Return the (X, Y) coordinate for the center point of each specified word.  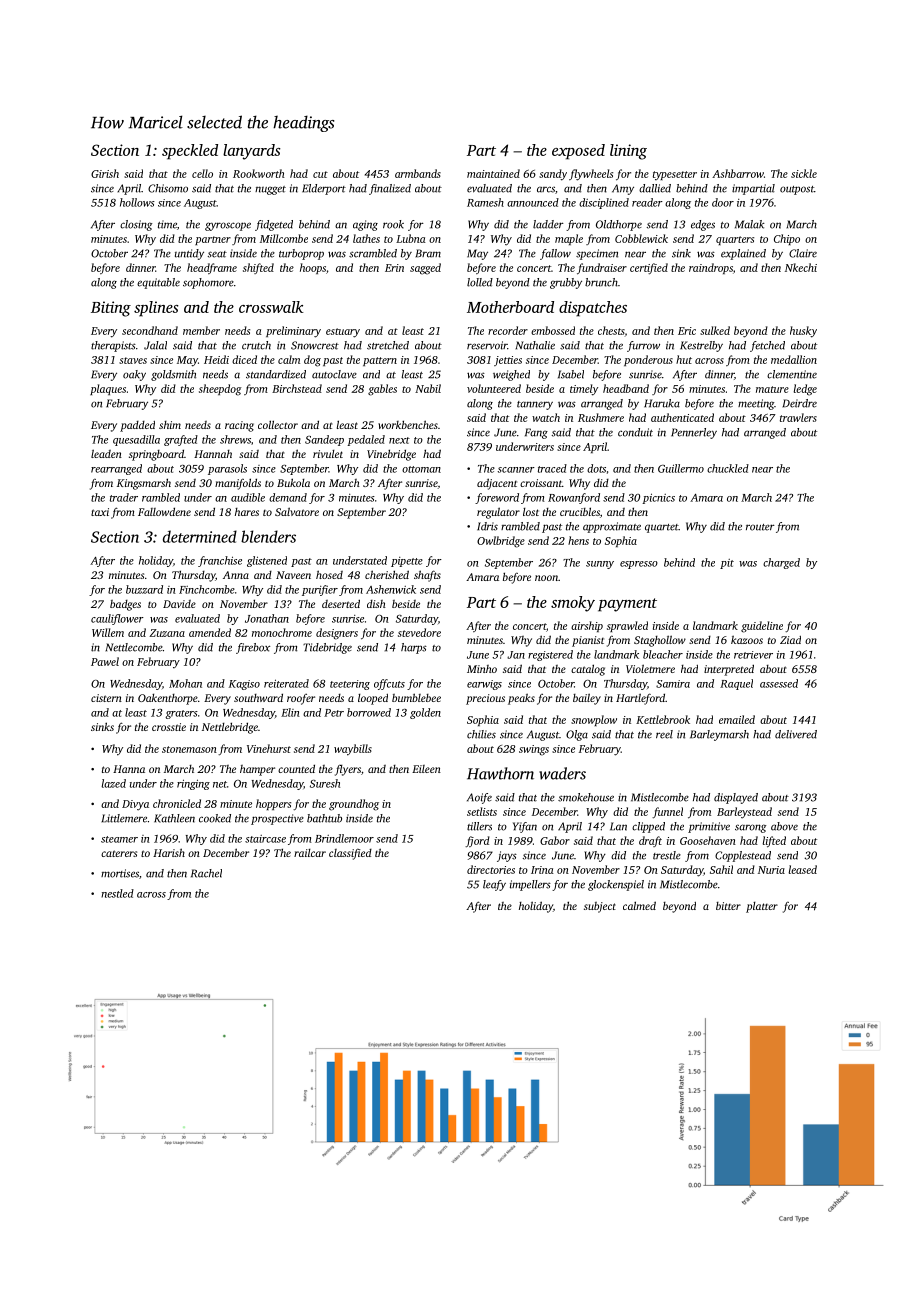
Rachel (206, 873)
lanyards (251, 152)
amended (210, 632)
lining (628, 152)
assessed (779, 683)
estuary (343, 333)
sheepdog (220, 390)
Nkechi (801, 267)
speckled (190, 152)
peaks (521, 699)
